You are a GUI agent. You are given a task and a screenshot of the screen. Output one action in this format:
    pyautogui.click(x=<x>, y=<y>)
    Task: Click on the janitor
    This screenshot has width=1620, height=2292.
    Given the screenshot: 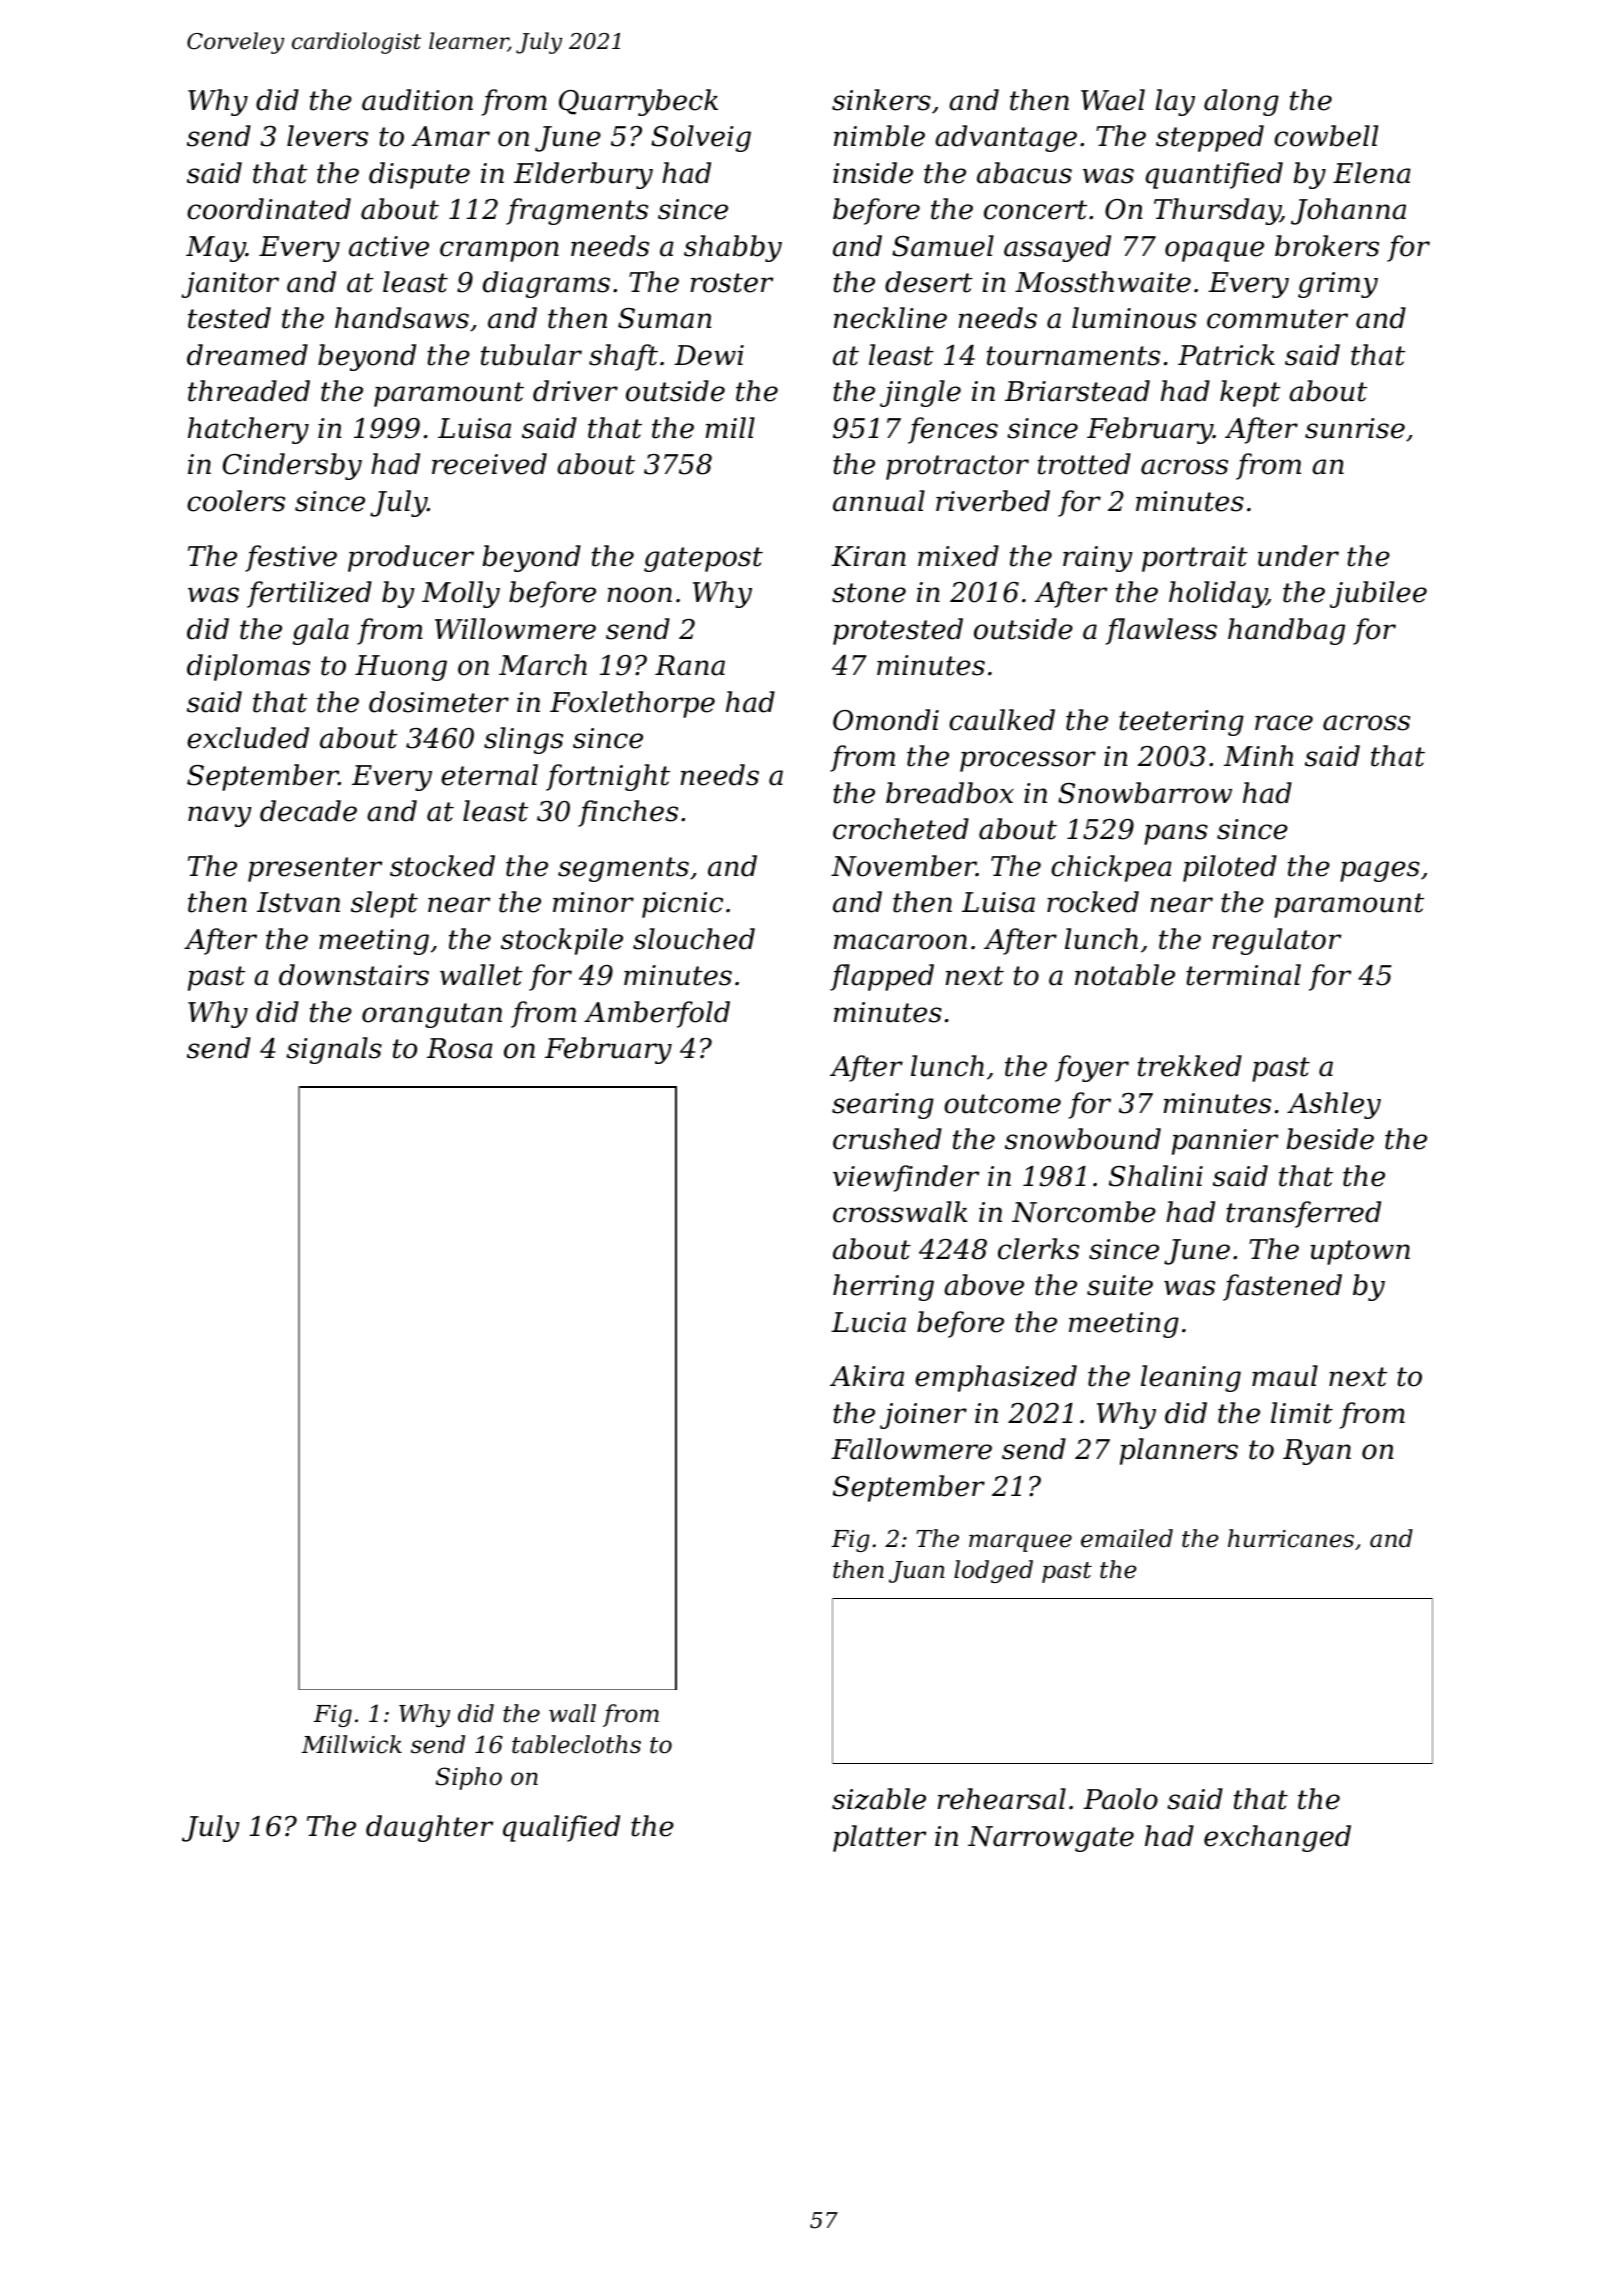 What is the action you would take?
    pyautogui.click(x=230, y=285)
